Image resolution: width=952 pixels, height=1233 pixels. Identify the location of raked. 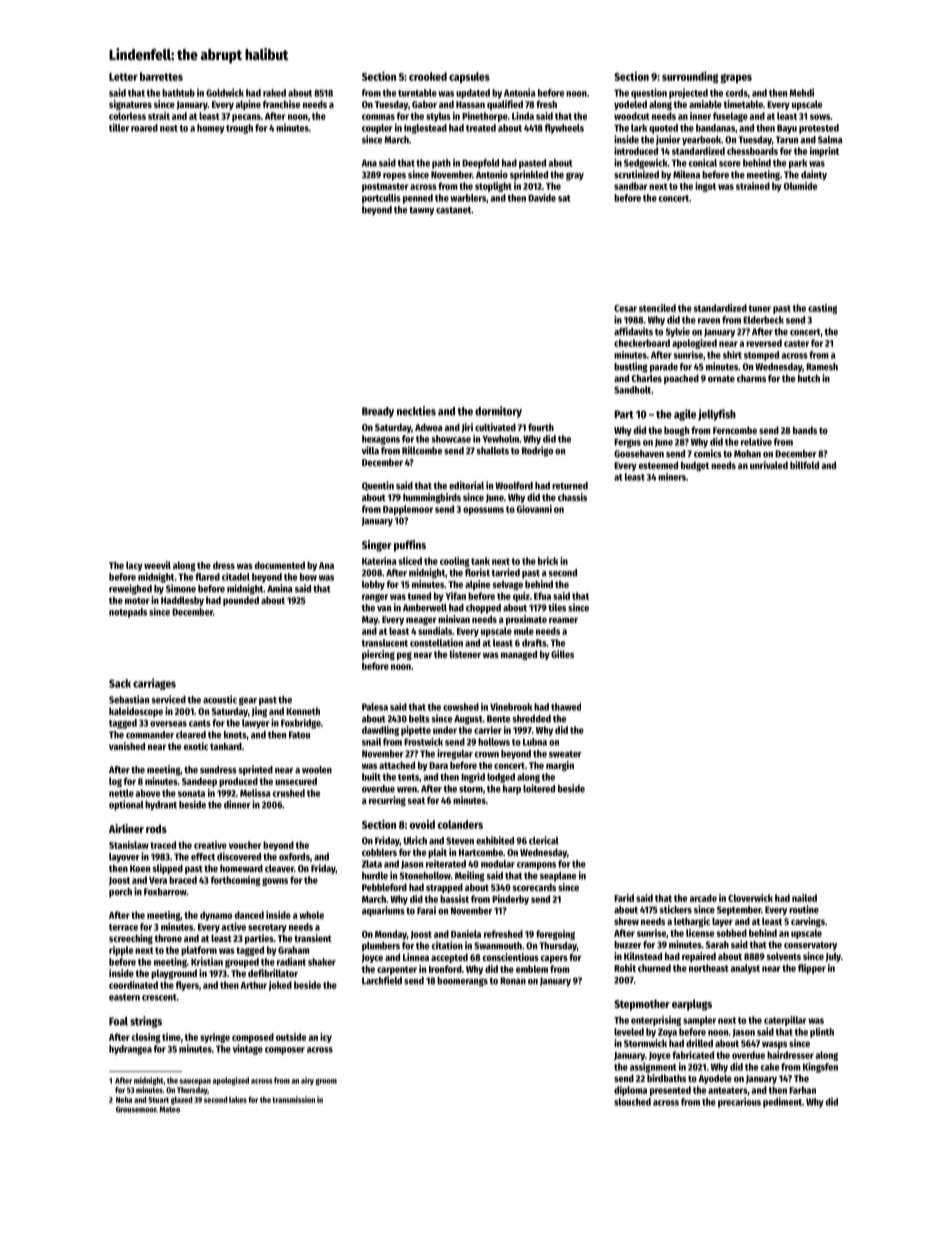
(274, 93).
